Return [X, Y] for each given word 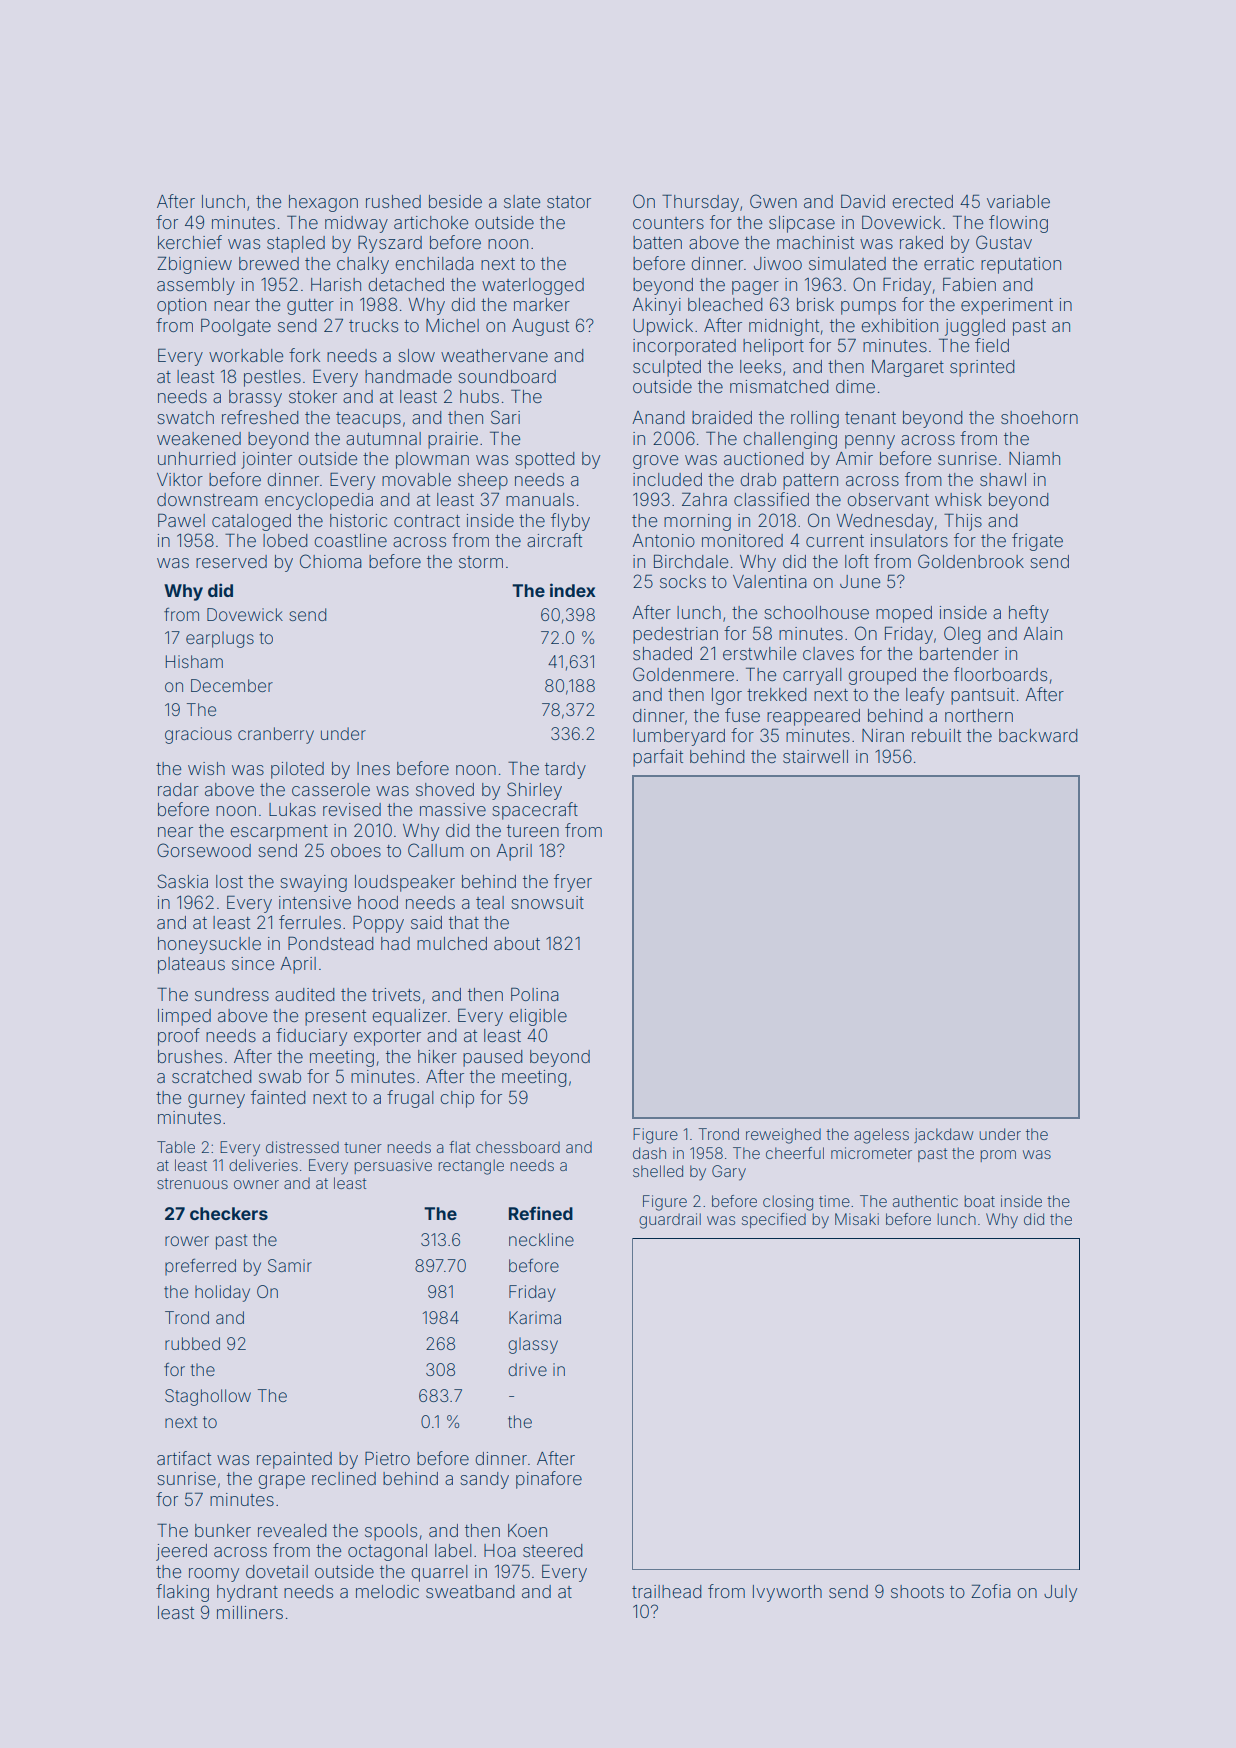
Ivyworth [787, 1593]
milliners [250, 1612]
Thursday [700, 203]
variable [1018, 201]
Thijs [963, 522]
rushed [393, 201]
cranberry [276, 735]
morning [697, 522]
